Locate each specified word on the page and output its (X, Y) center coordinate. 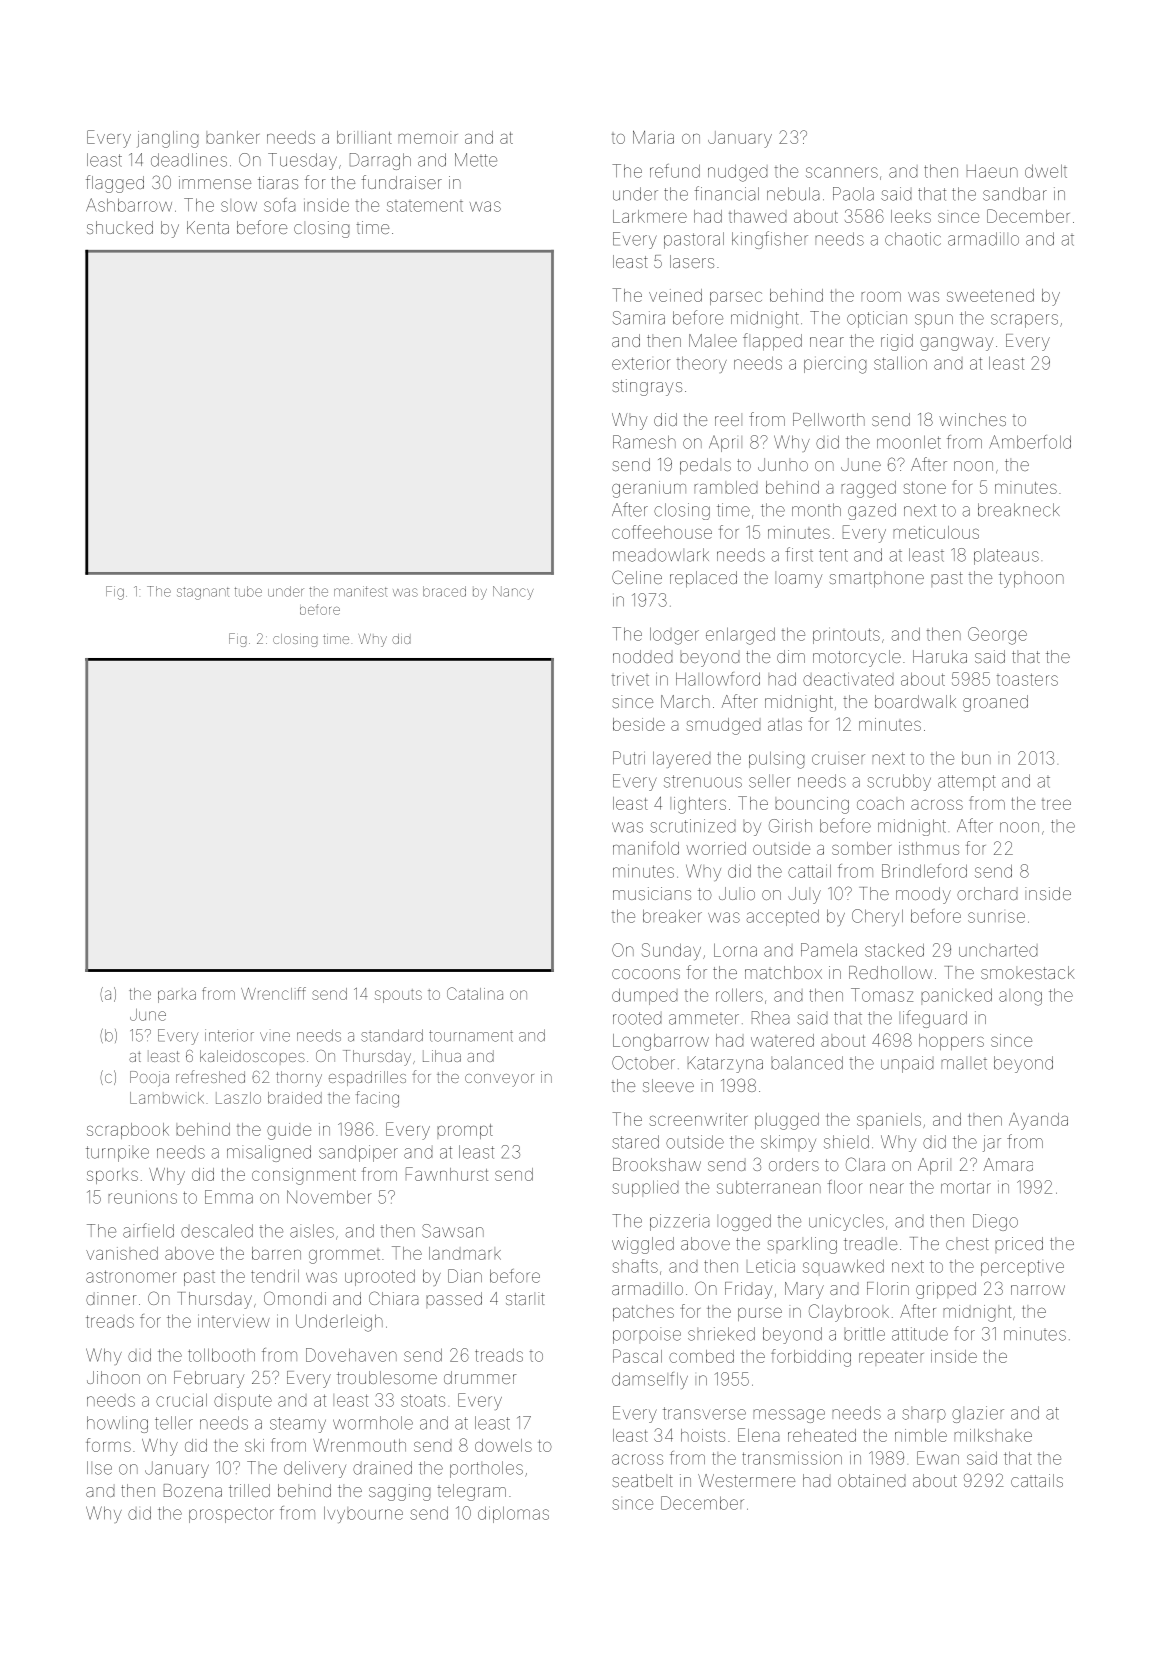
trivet (630, 680)
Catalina (475, 993)
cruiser (838, 759)
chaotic (913, 239)
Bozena (193, 1490)
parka (177, 996)
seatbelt (642, 1480)
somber (861, 848)
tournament (471, 1036)
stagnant (203, 593)
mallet (964, 1063)
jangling (167, 139)
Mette (476, 160)
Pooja (149, 1079)
